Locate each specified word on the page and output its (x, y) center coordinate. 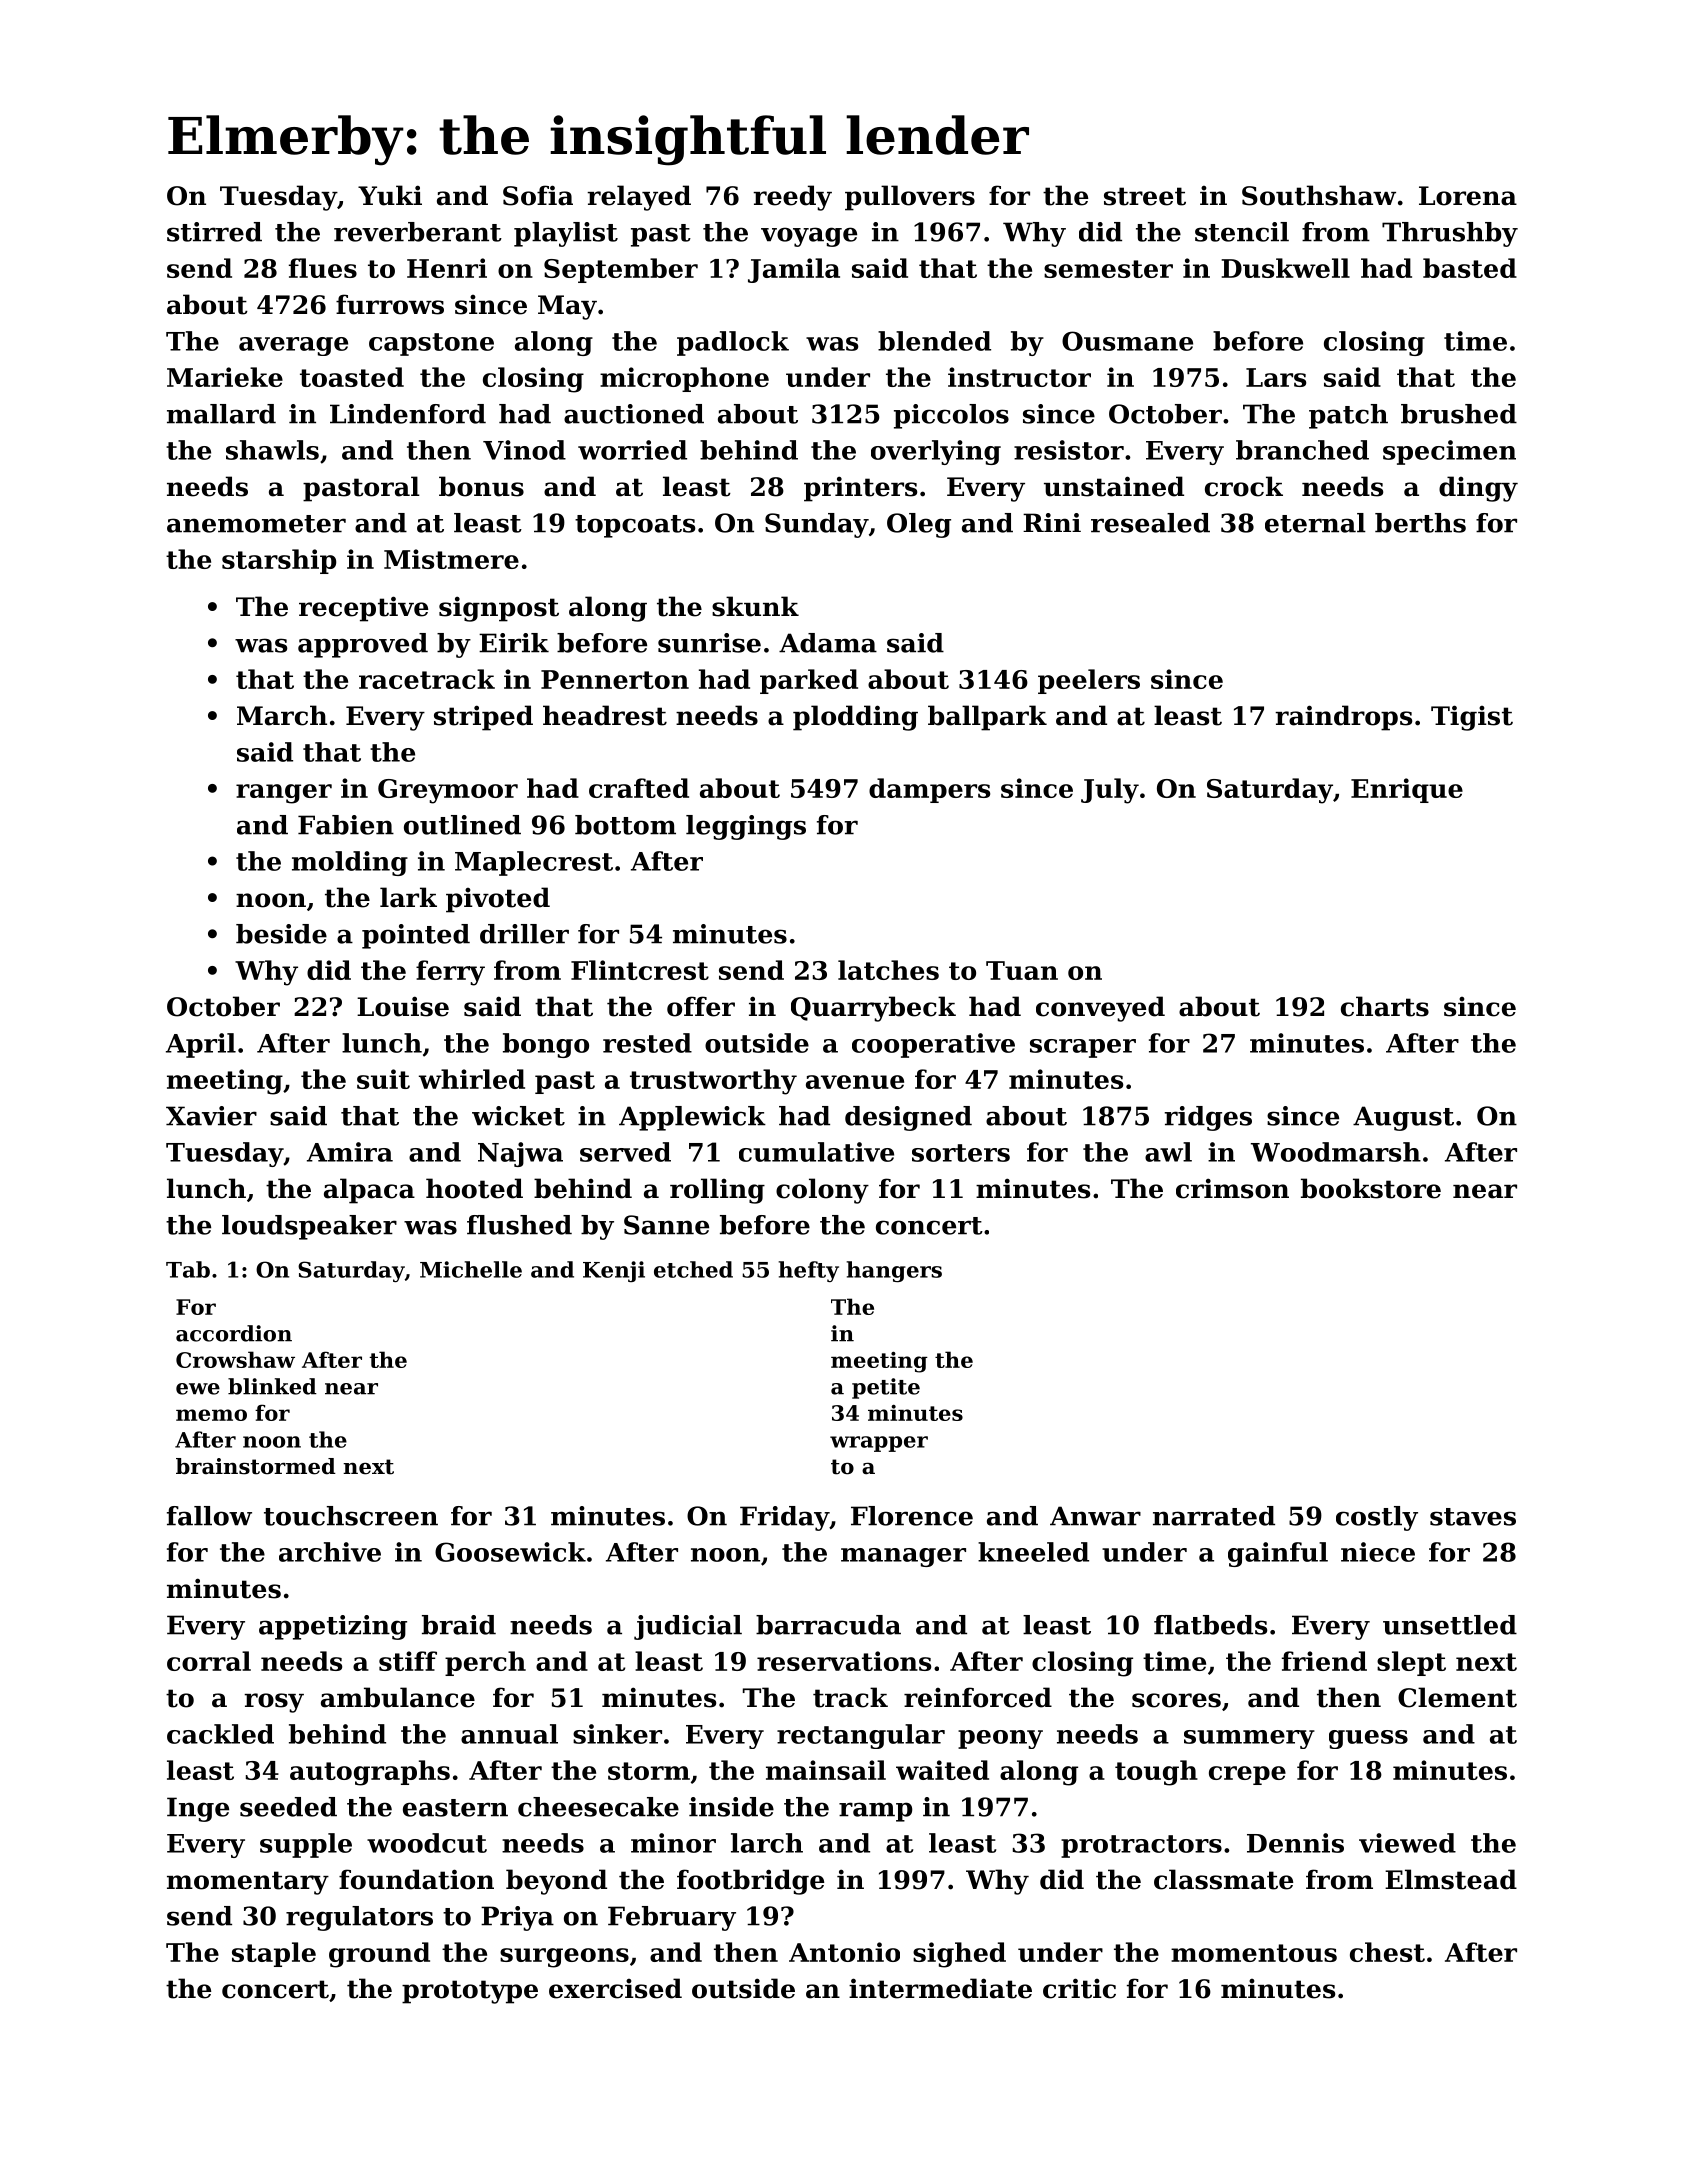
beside (281, 934)
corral (209, 1661)
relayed (639, 198)
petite (886, 1388)
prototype (470, 1992)
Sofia (538, 195)
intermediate (940, 1988)
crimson (1232, 1188)
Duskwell (1286, 268)
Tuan (1022, 970)
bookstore (1371, 1188)
